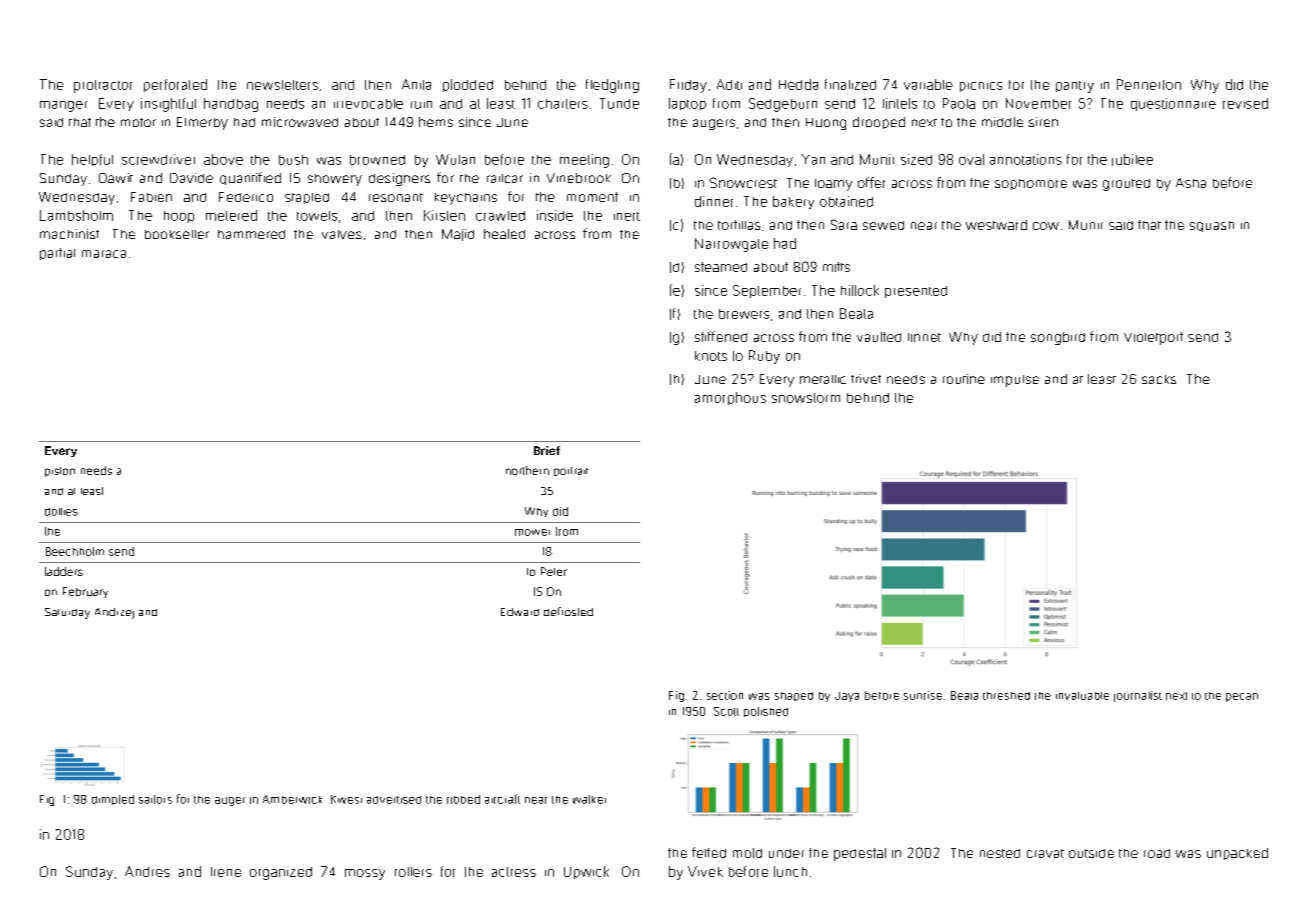 Image resolution: width=1308 pixels, height=924 pixels. I want to click on trivet, so click(866, 379).
